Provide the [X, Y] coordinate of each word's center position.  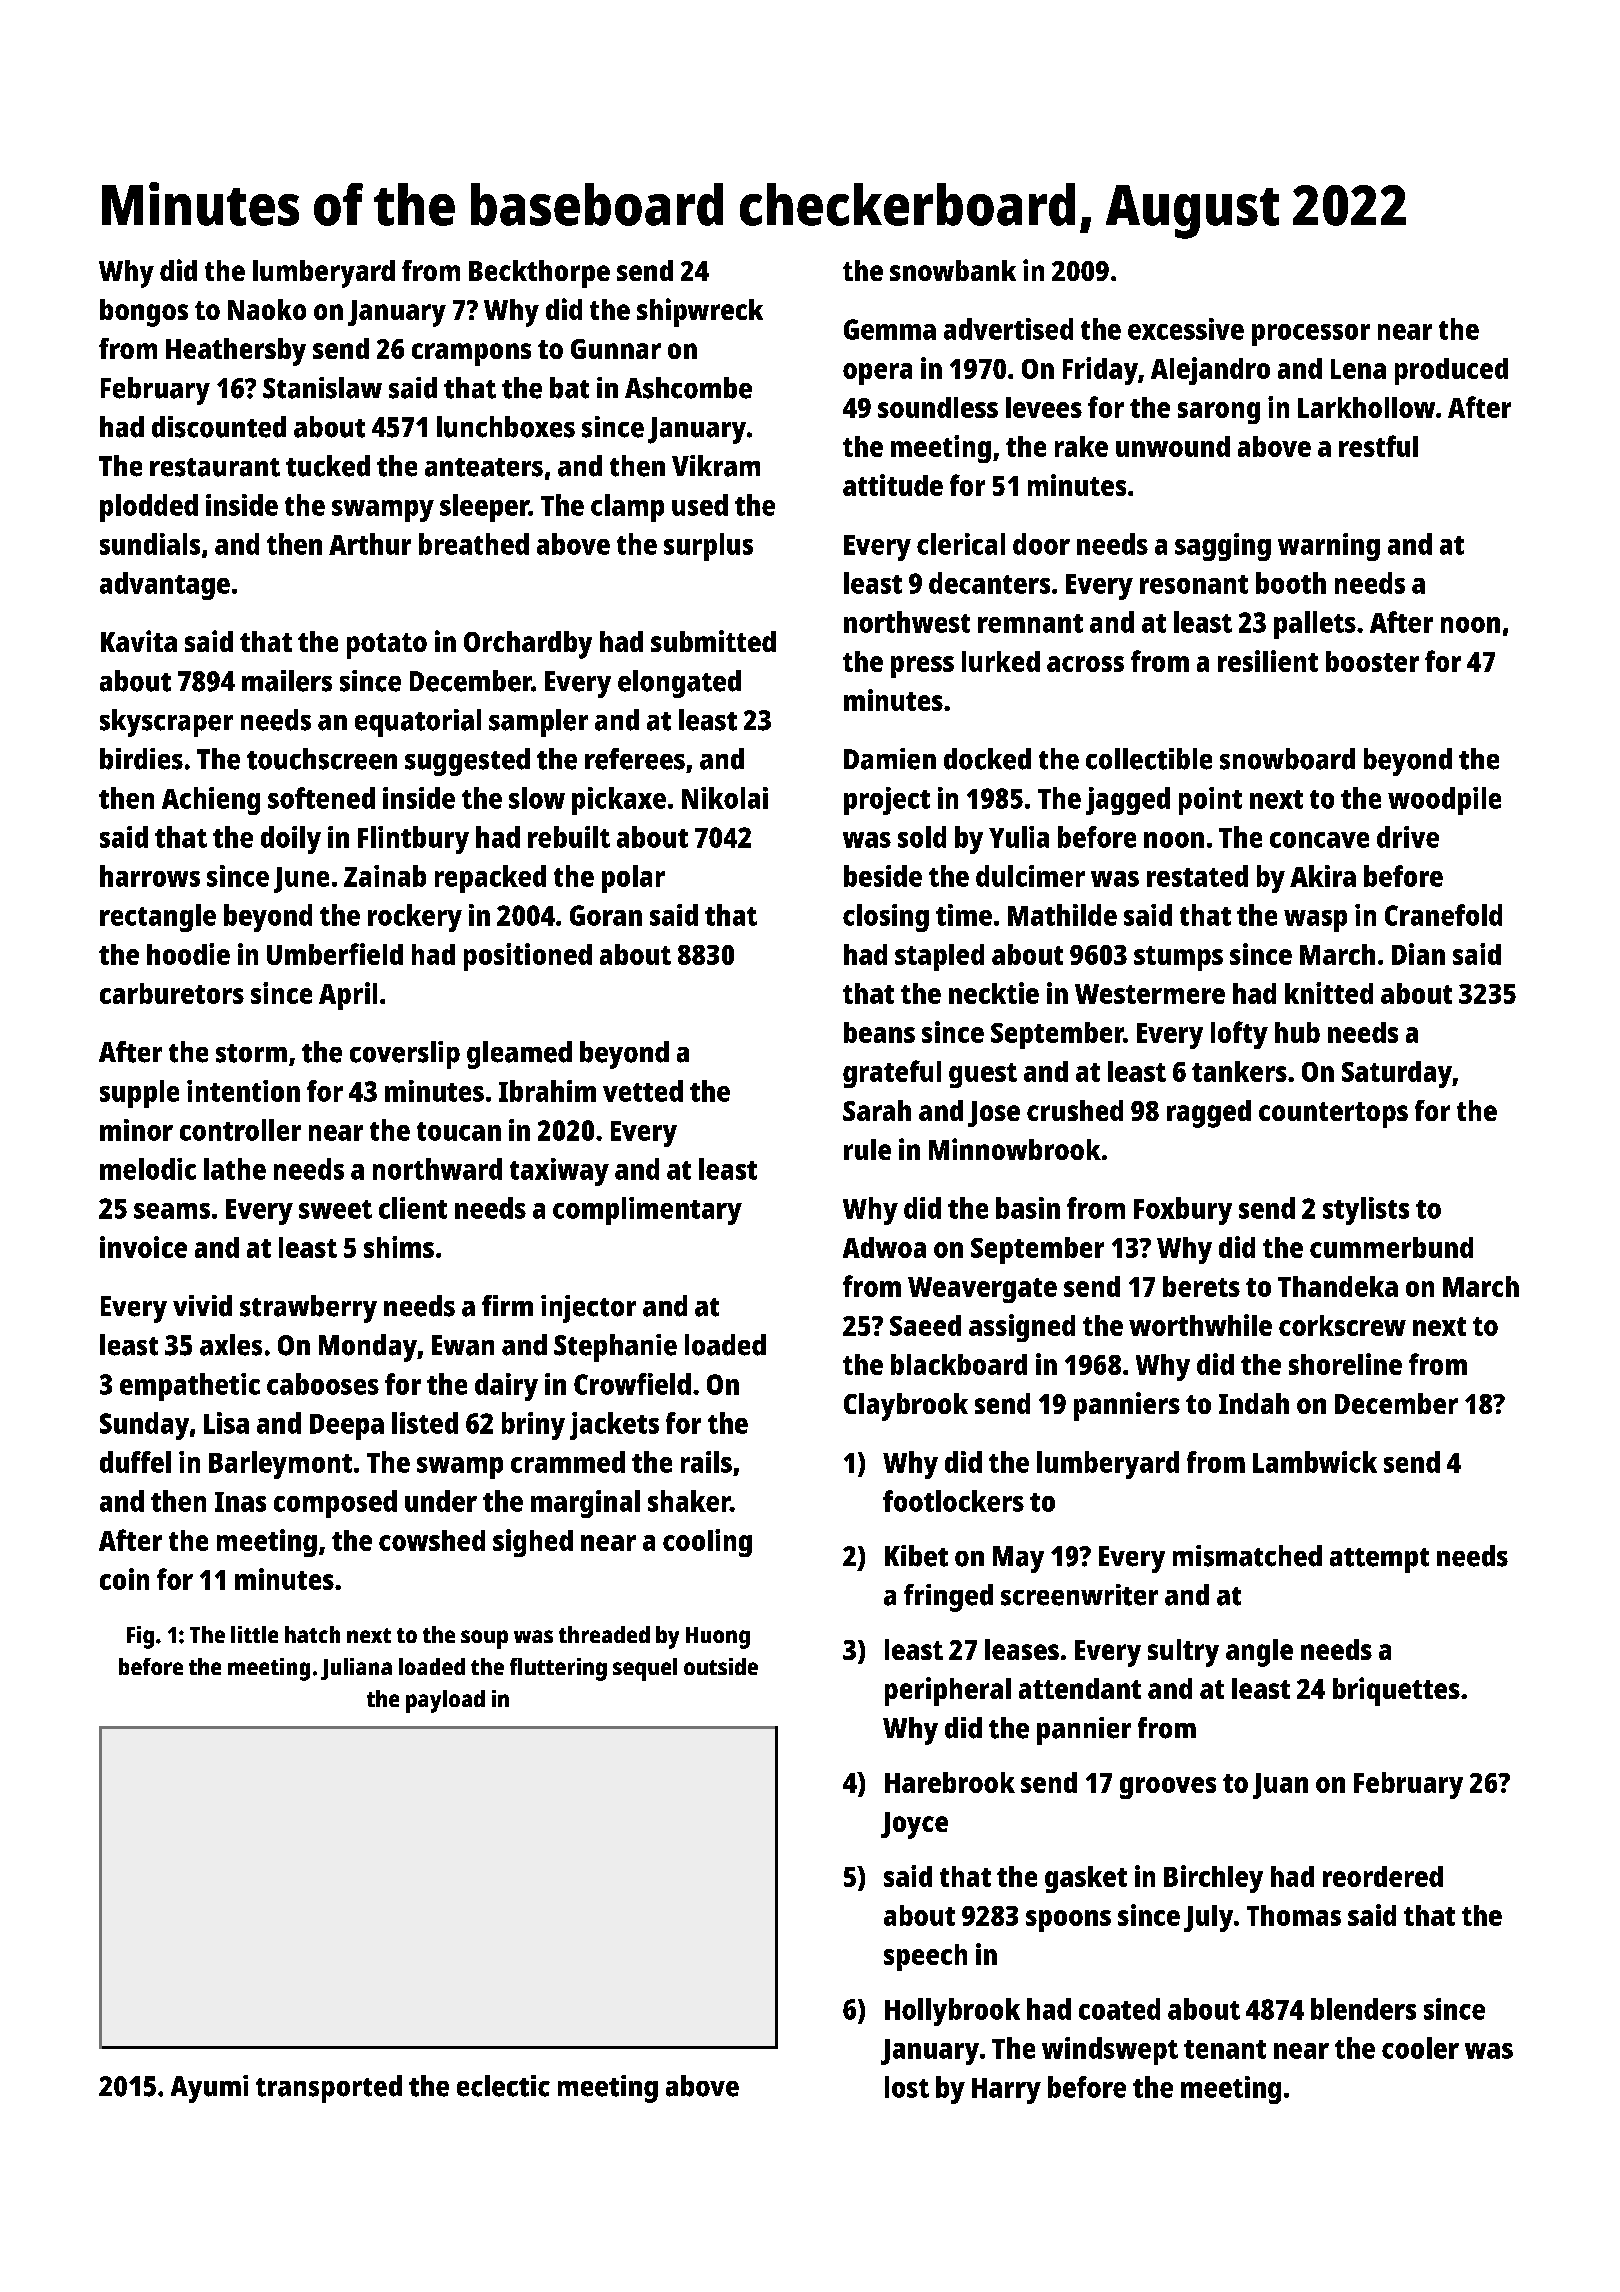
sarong [1219, 413]
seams [172, 1211]
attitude [893, 485]
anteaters [484, 467]
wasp [1315, 921]
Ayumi [209, 2089]
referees [635, 759]
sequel [645, 1669]
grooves [1168, 1788]
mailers [287, 681]
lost [907, 2087]
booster [1372, 661]
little [254, 1634]
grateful [892, 1074]
